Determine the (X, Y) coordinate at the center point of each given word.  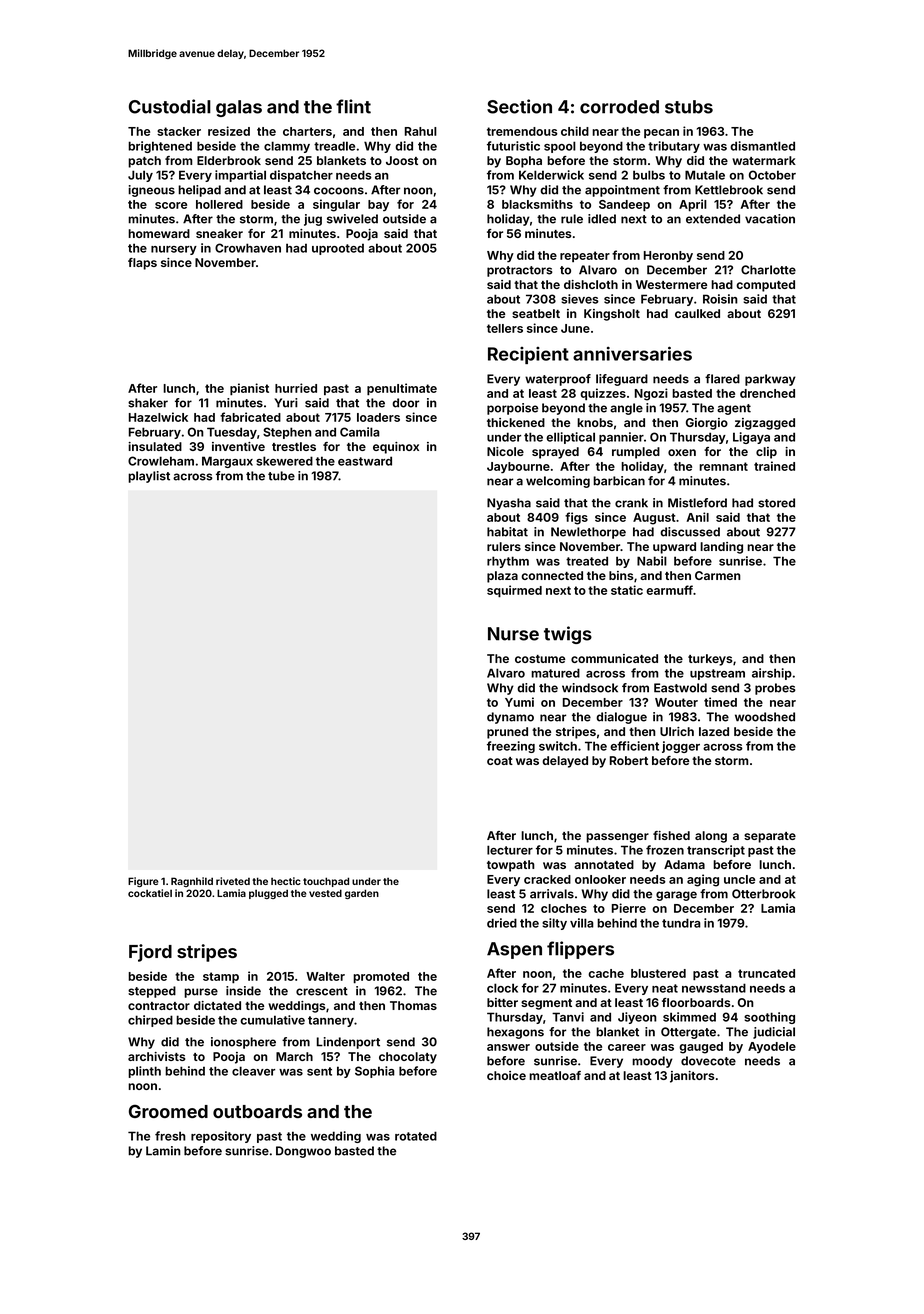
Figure (143, 882)
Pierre (629, 908)
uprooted (338, 249)
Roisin (720, 299)
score (171, 205)
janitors (692, 1077)
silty (554, 924)
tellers (505, 328)
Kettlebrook (729, 190)
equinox (396, 448)
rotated (416, 1136)
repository (221, 1137)
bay (378, 205)
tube (281, 476)
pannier (621, 438)
